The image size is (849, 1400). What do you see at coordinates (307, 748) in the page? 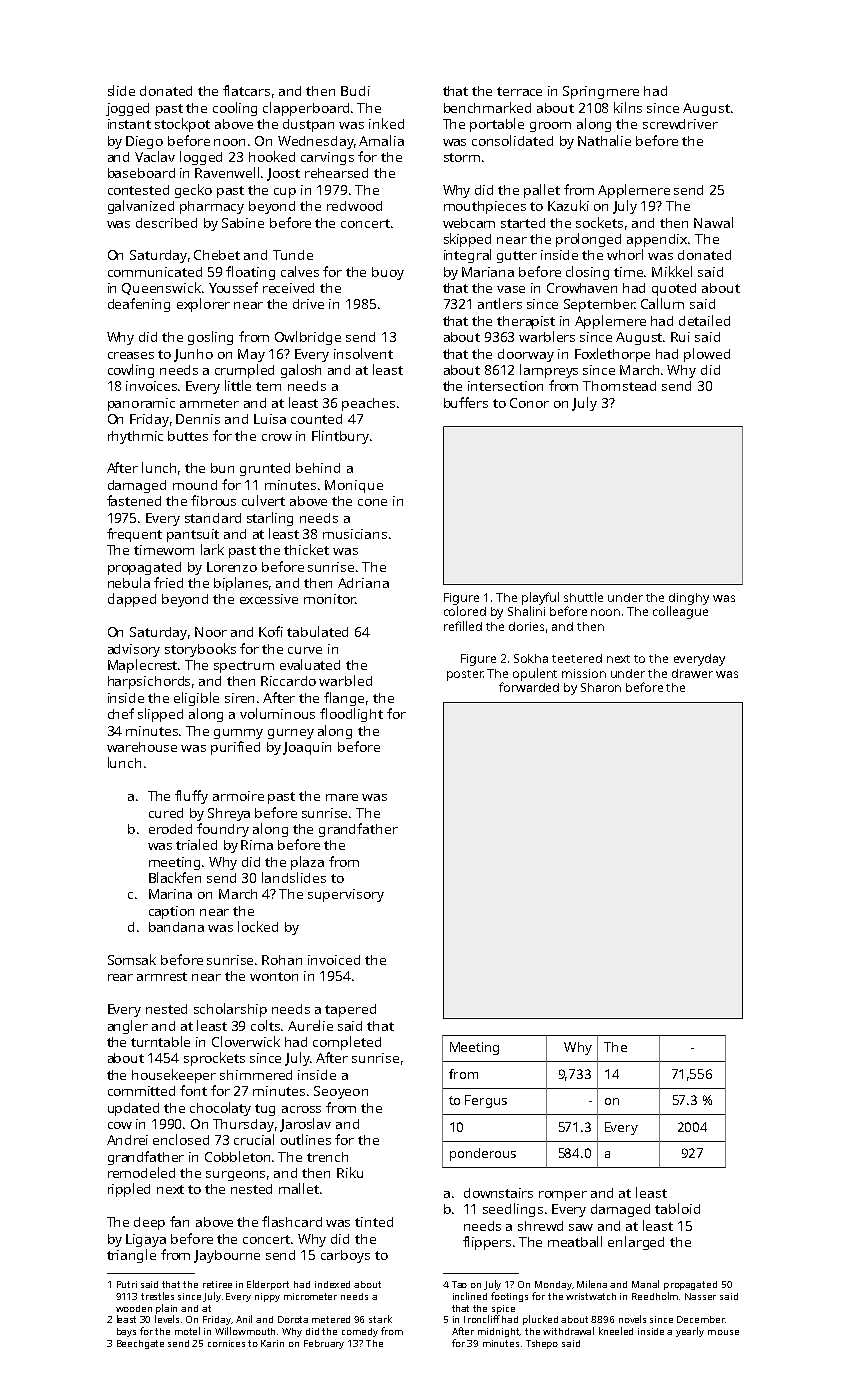
I see `Joaquin` at bounding box center [307, 748].
